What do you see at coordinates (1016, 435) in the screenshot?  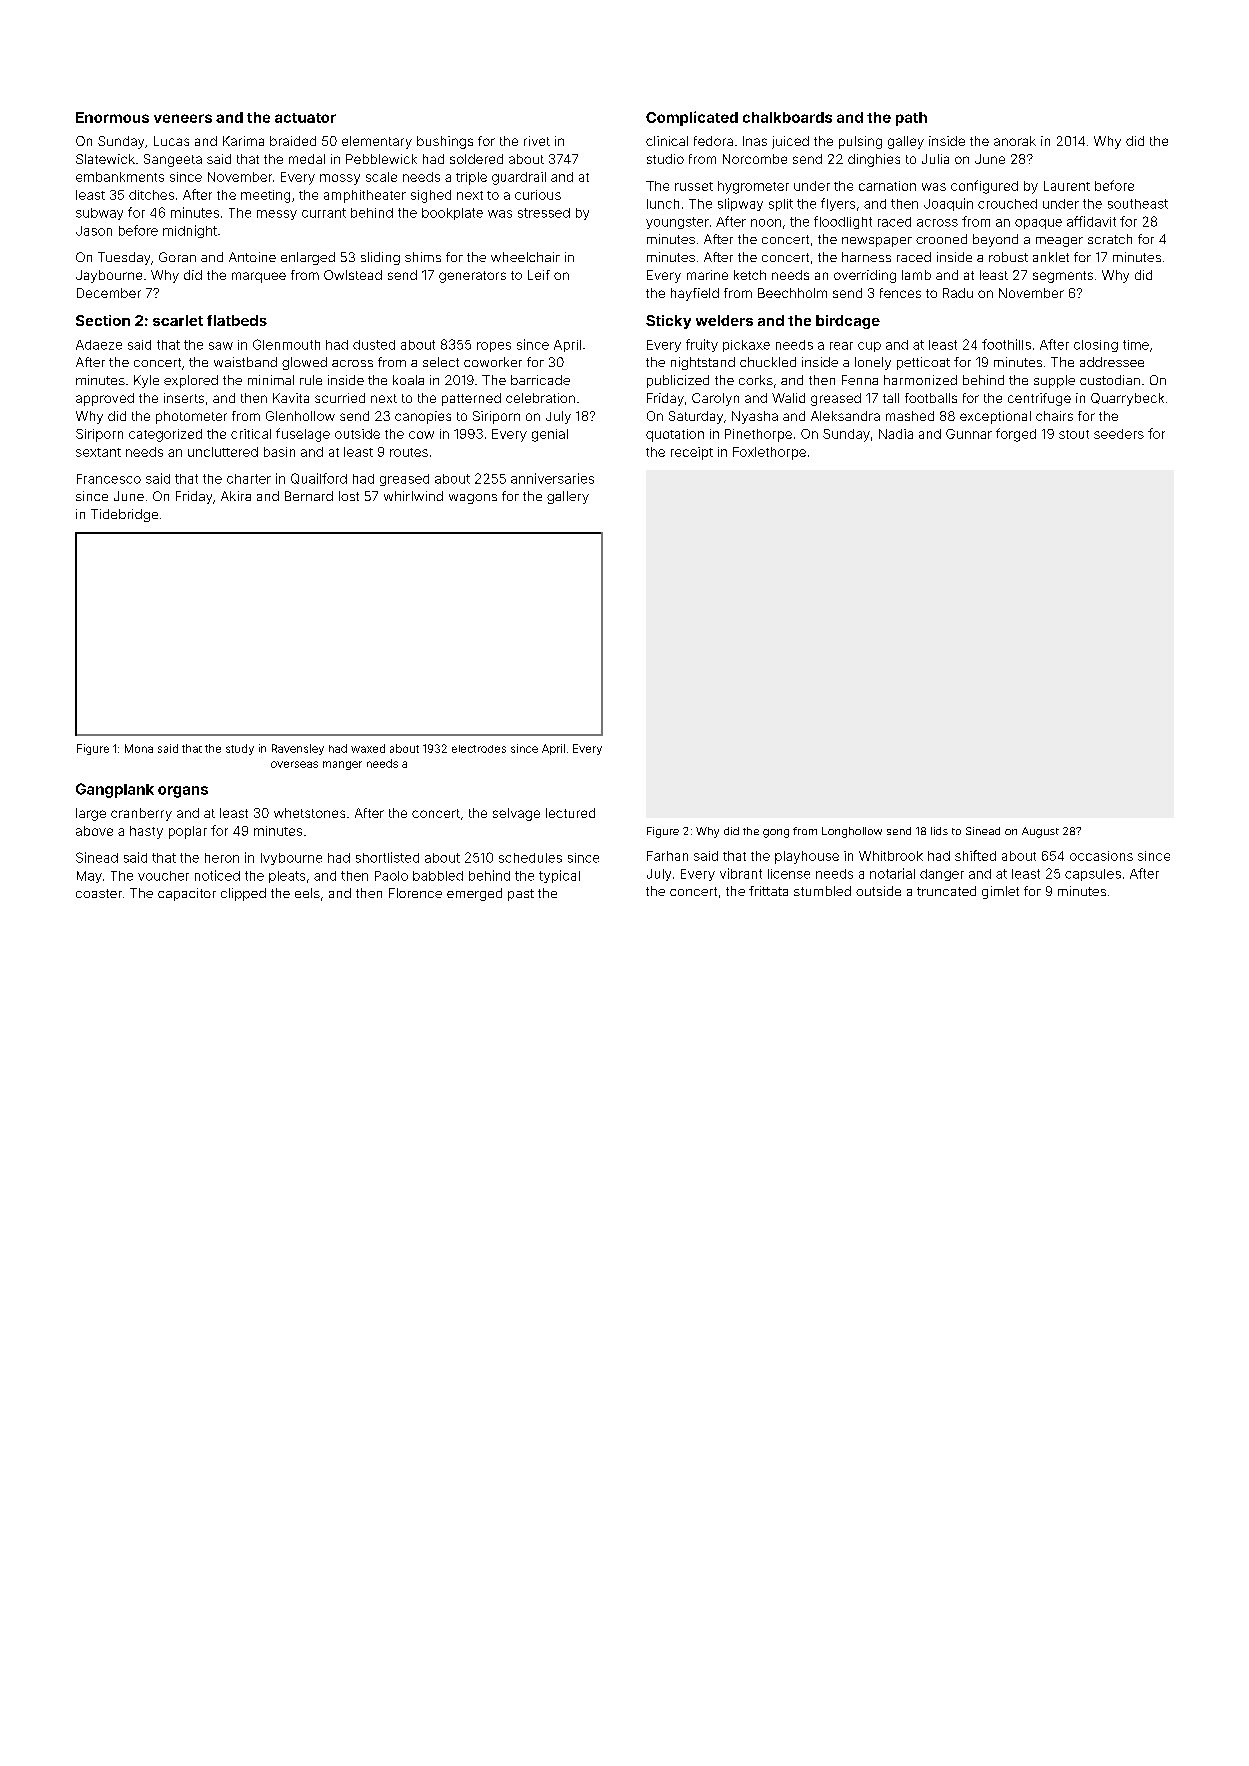 I see `forged` at bounding box center [1016, 435].
